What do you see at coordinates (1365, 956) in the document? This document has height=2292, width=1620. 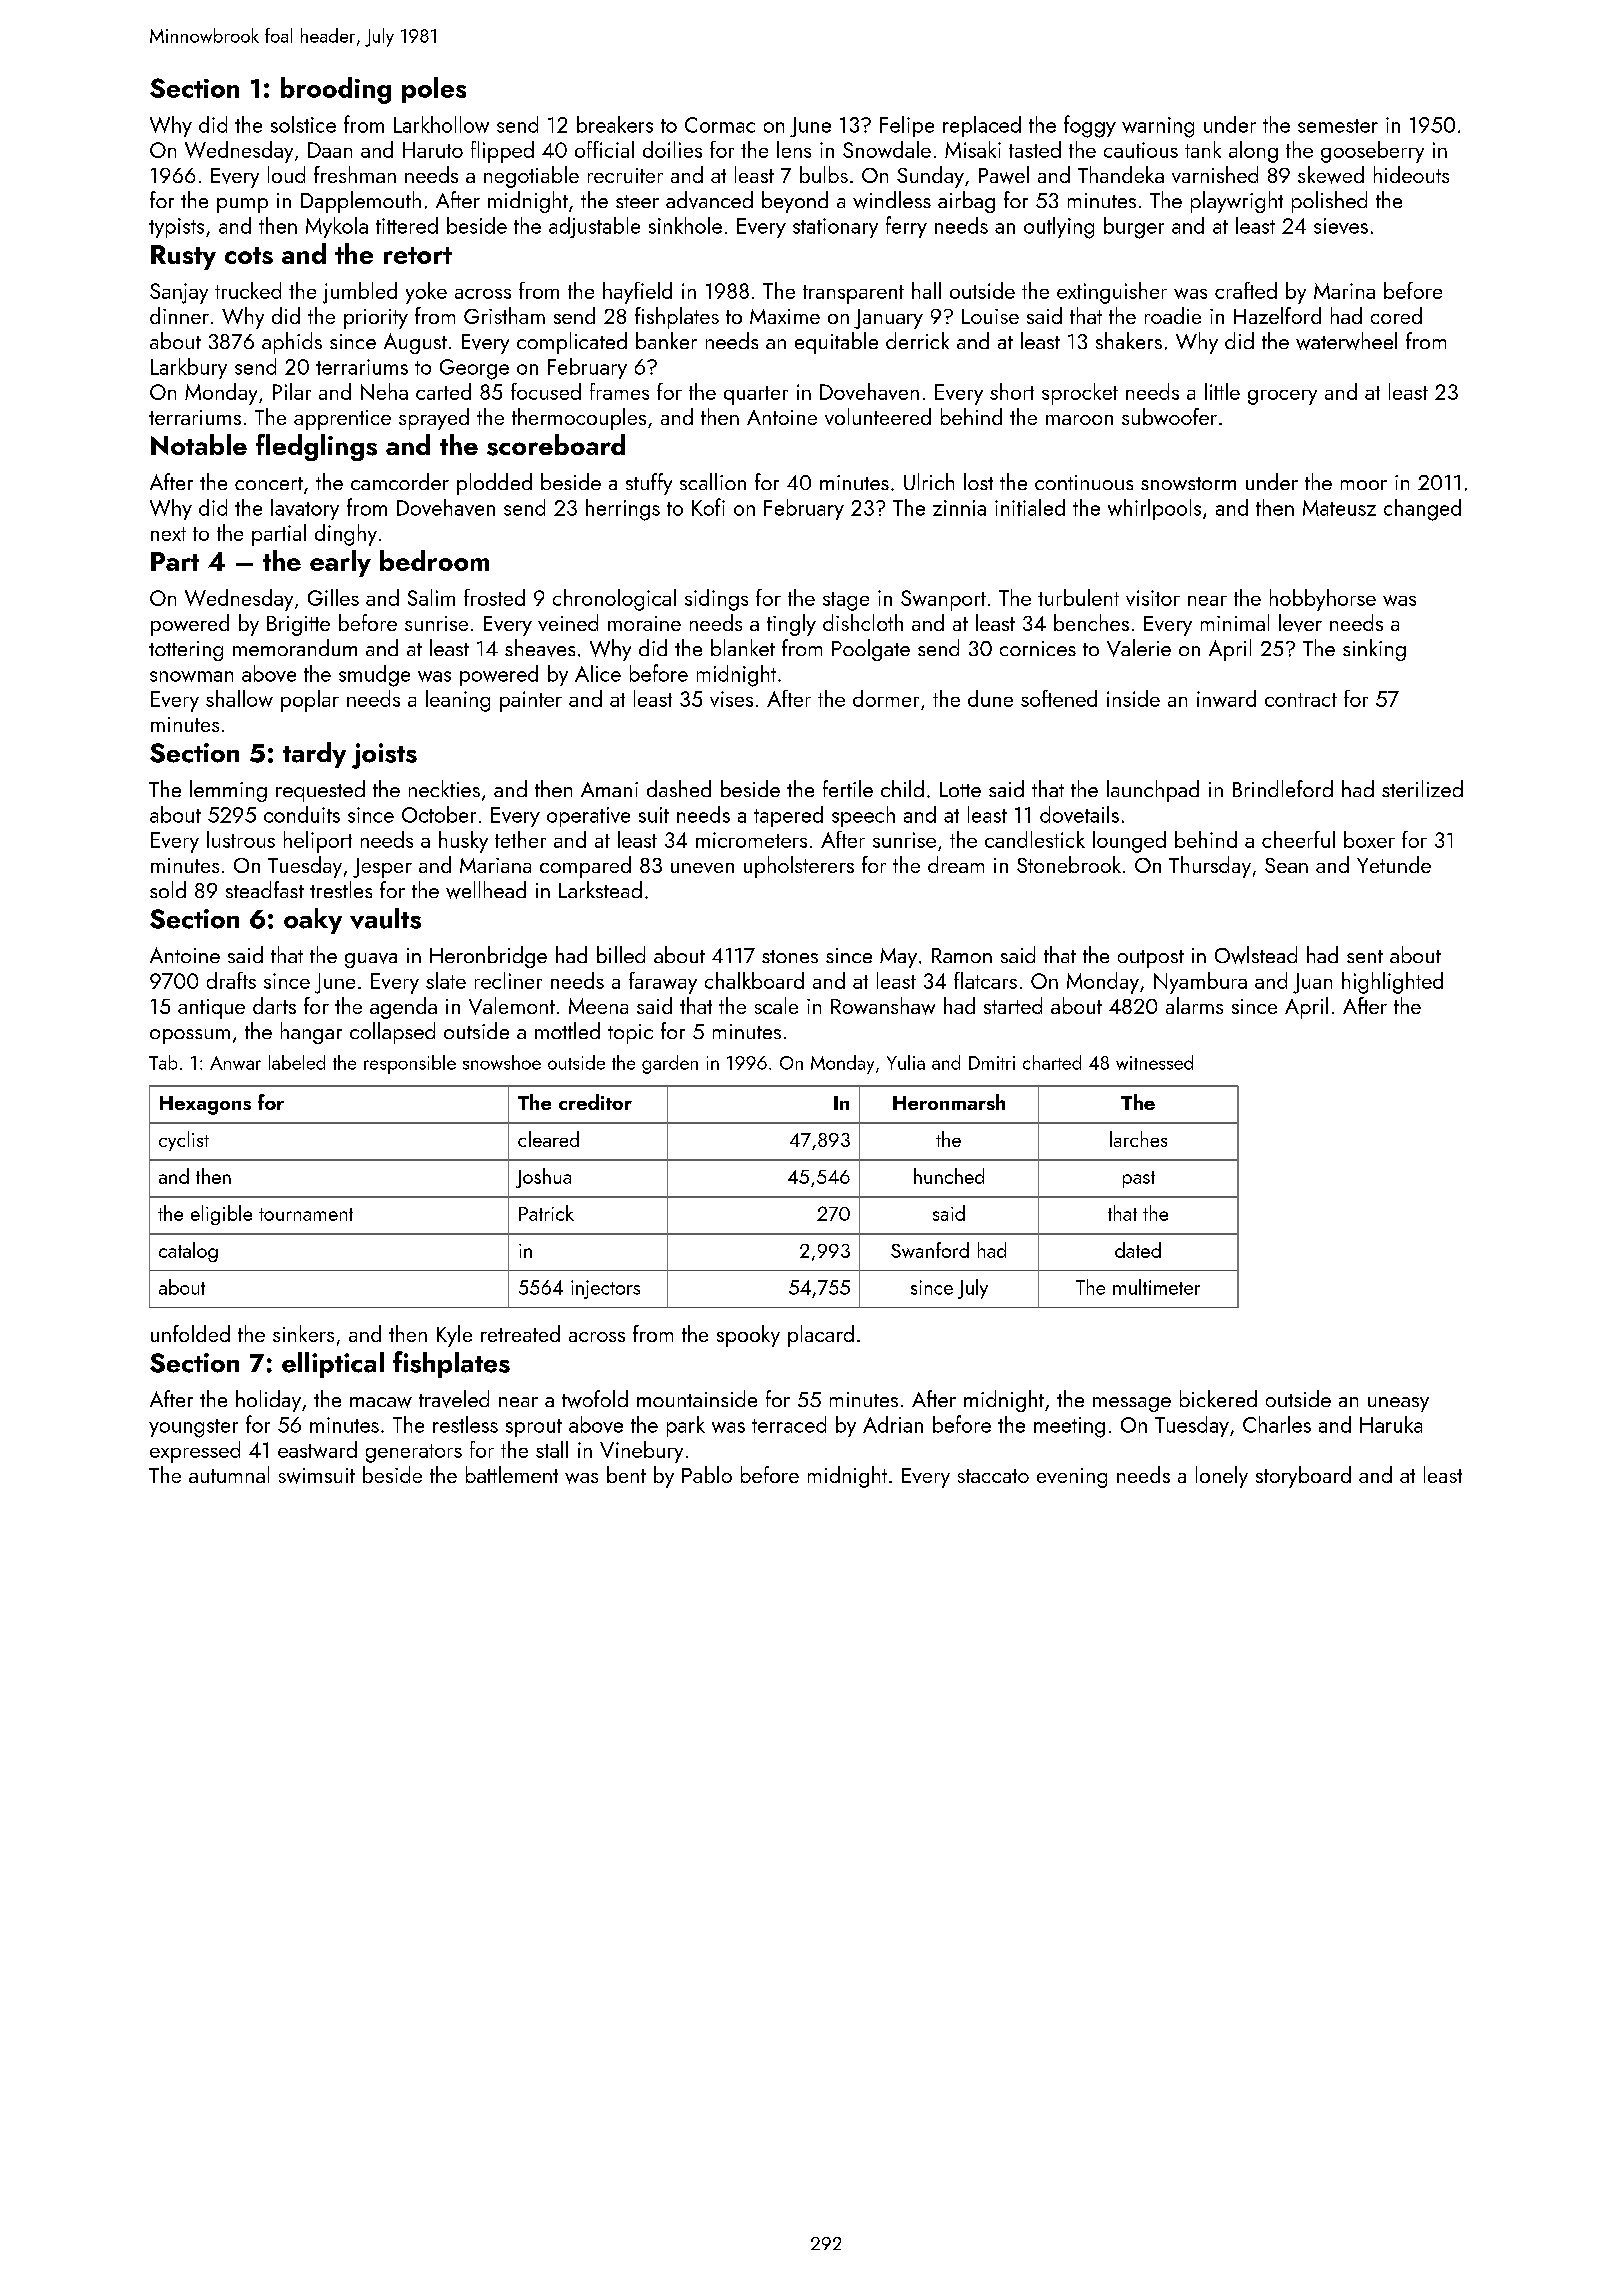 I see `sent` at bounding box center [1365, 956].
